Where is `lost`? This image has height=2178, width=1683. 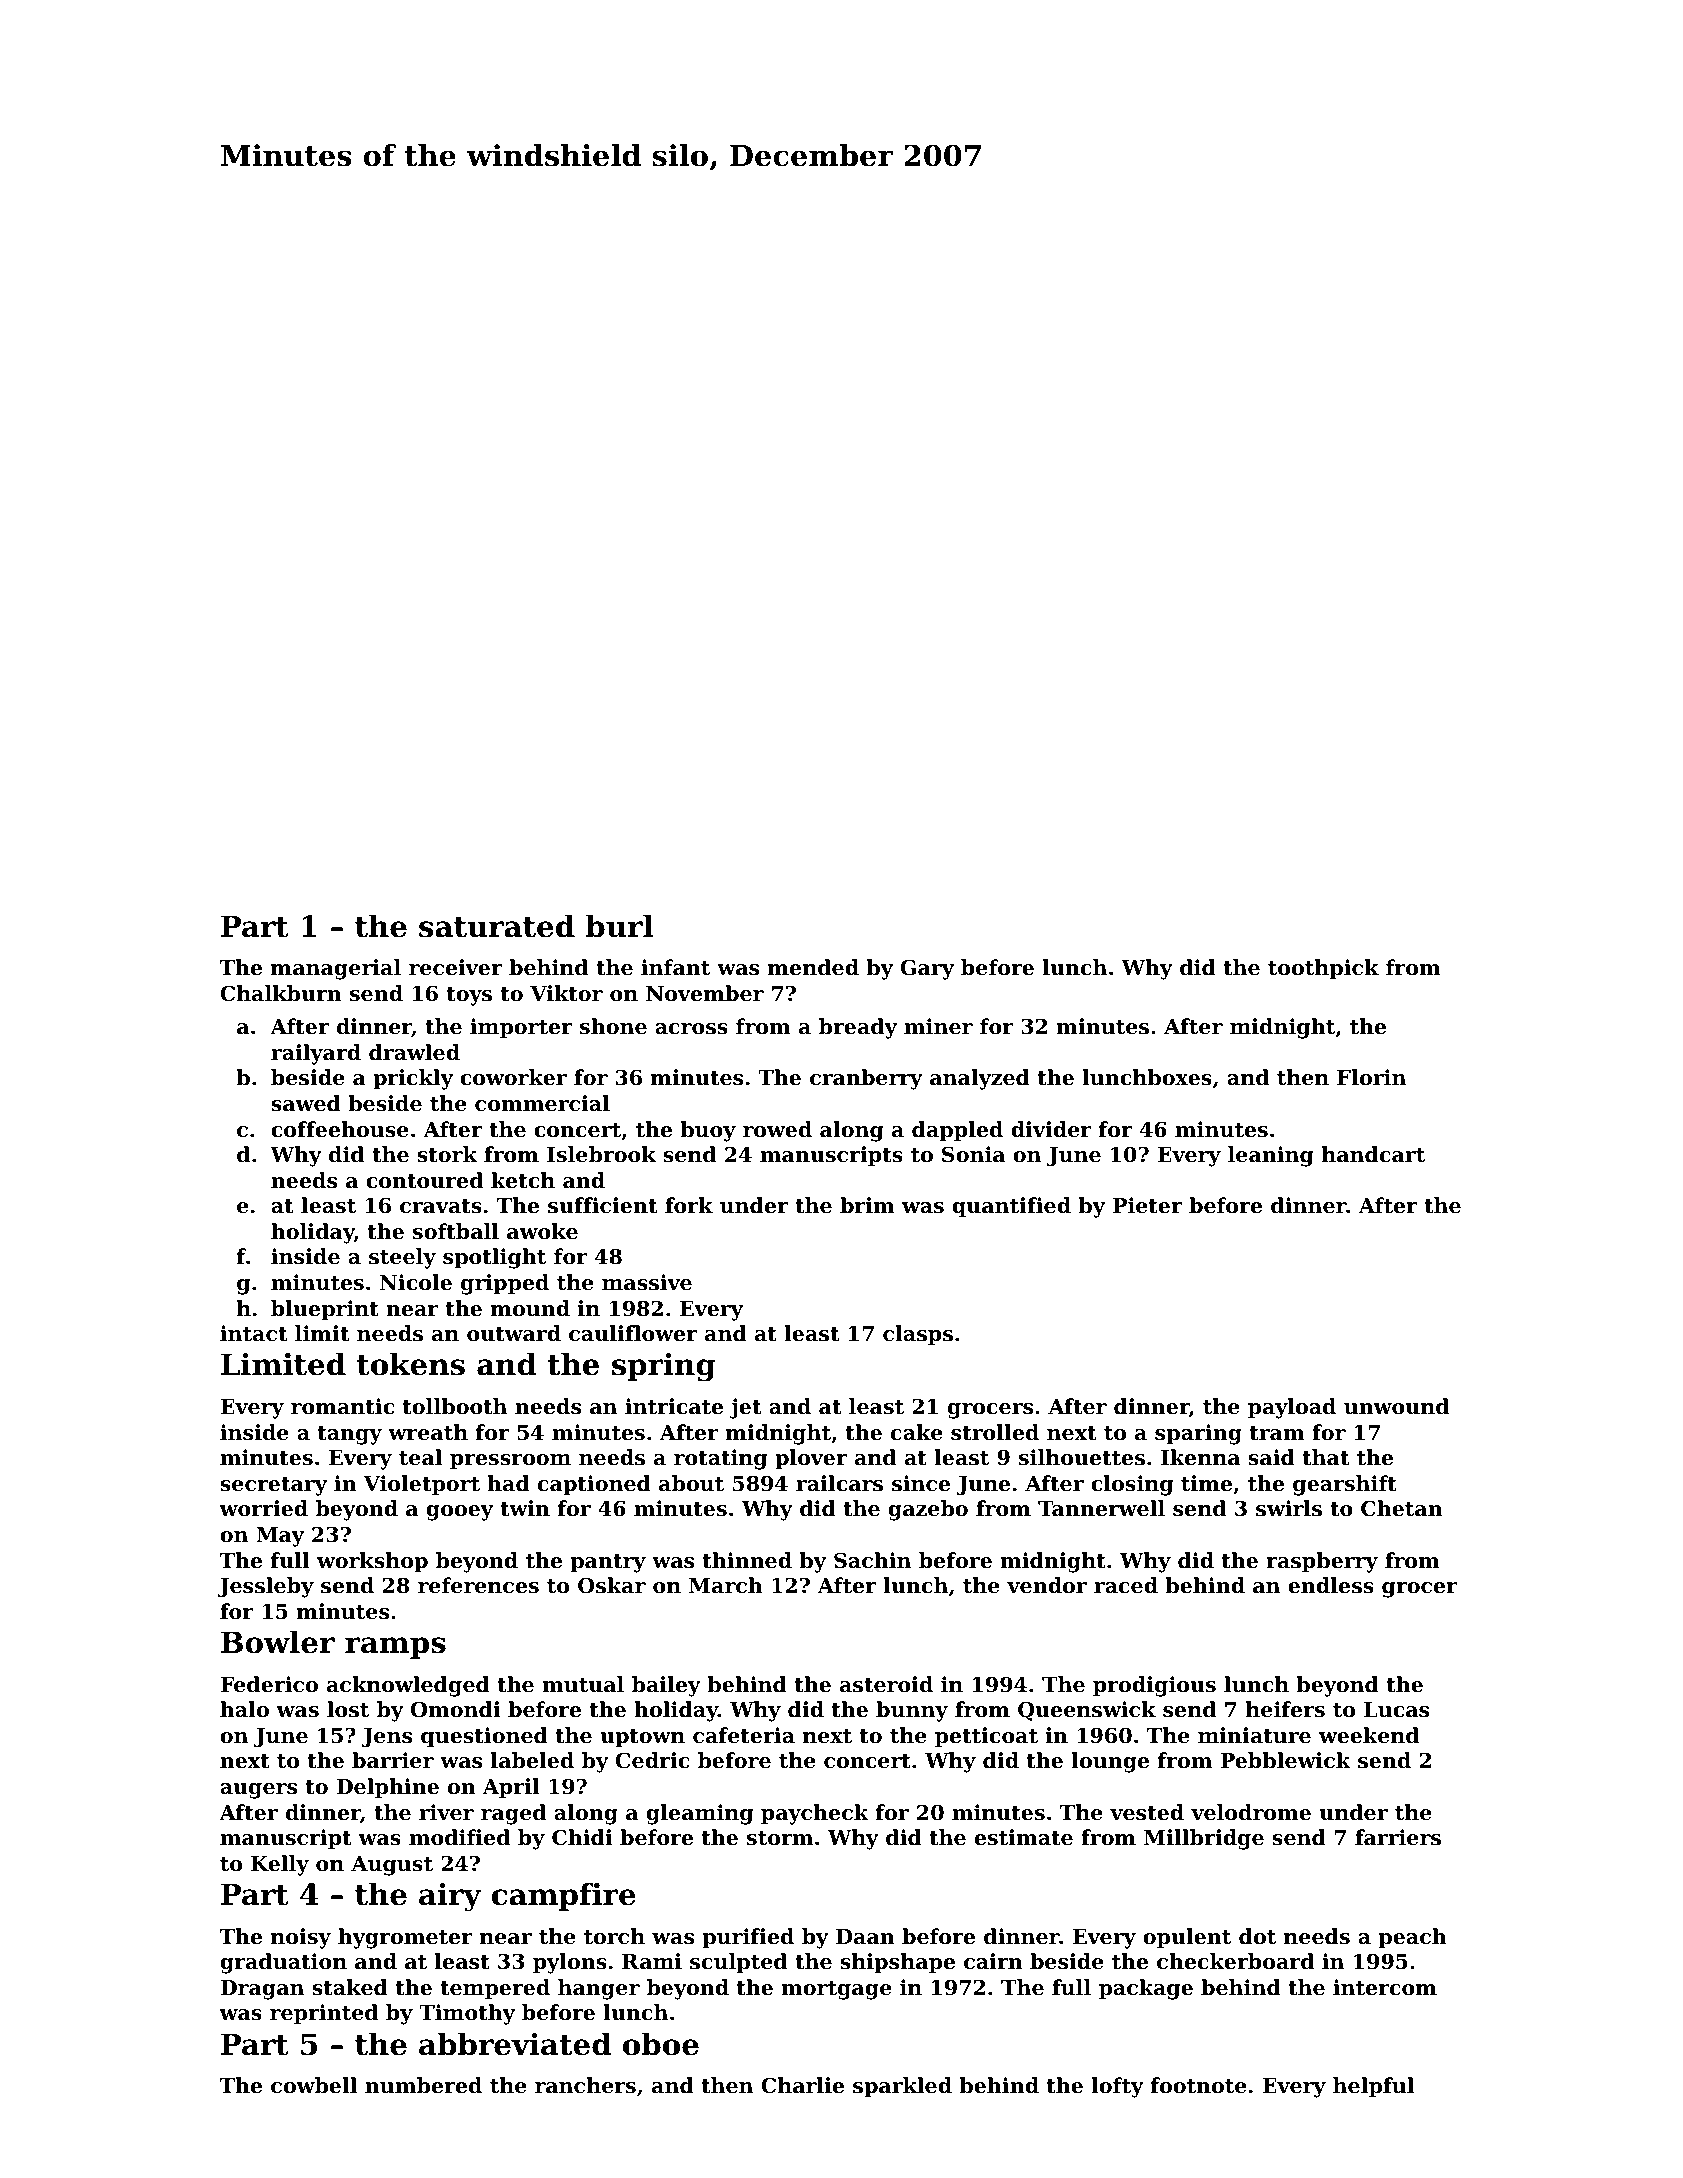 lost is located at coordinates (348, 1709).
